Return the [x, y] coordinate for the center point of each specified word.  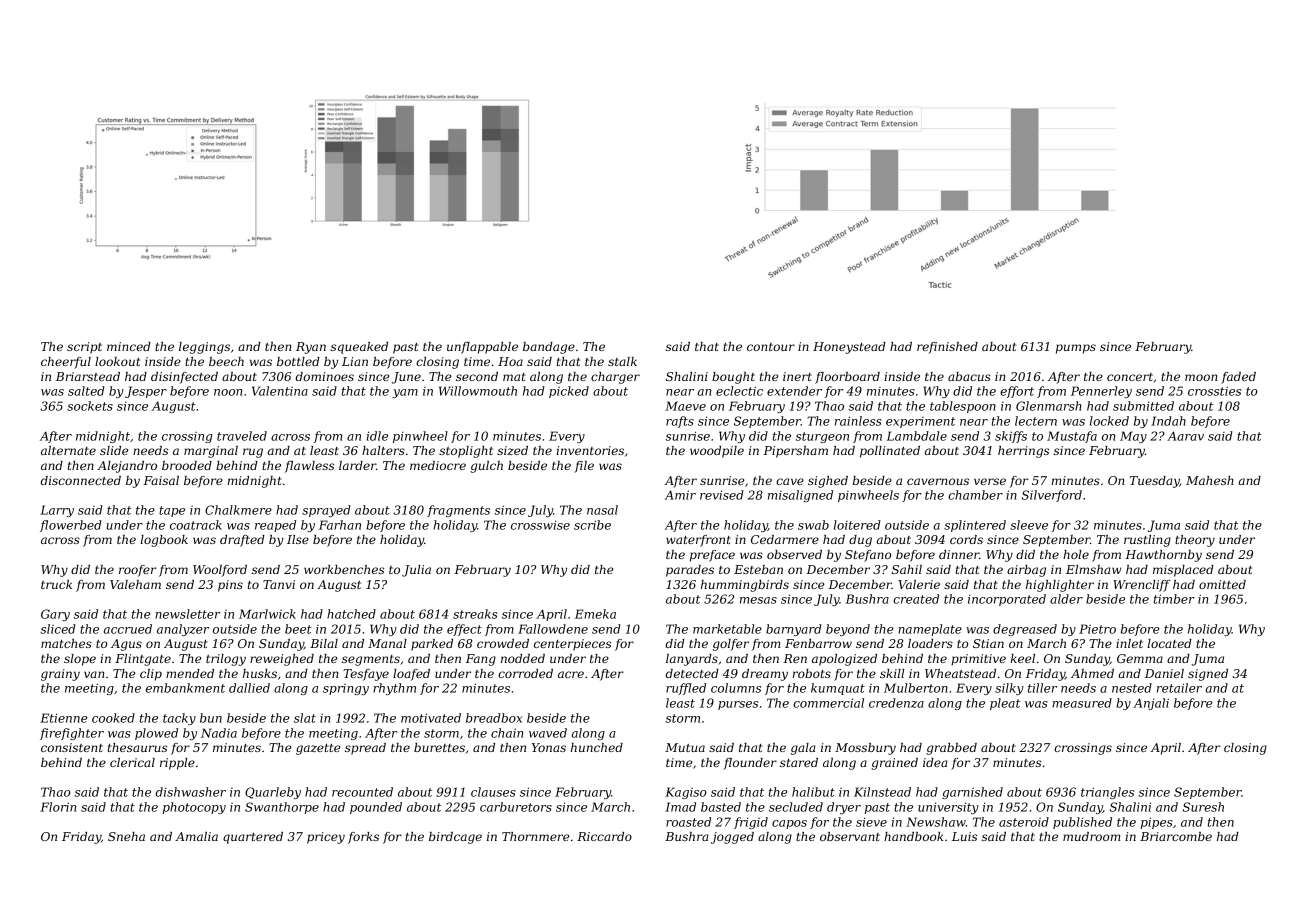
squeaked [359, 348]
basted [721, 807]
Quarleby [273, 793]
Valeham [135, 584]
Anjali [1151, 704]
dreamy [765, 675]
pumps [1076, 349]
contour [771, 347]
